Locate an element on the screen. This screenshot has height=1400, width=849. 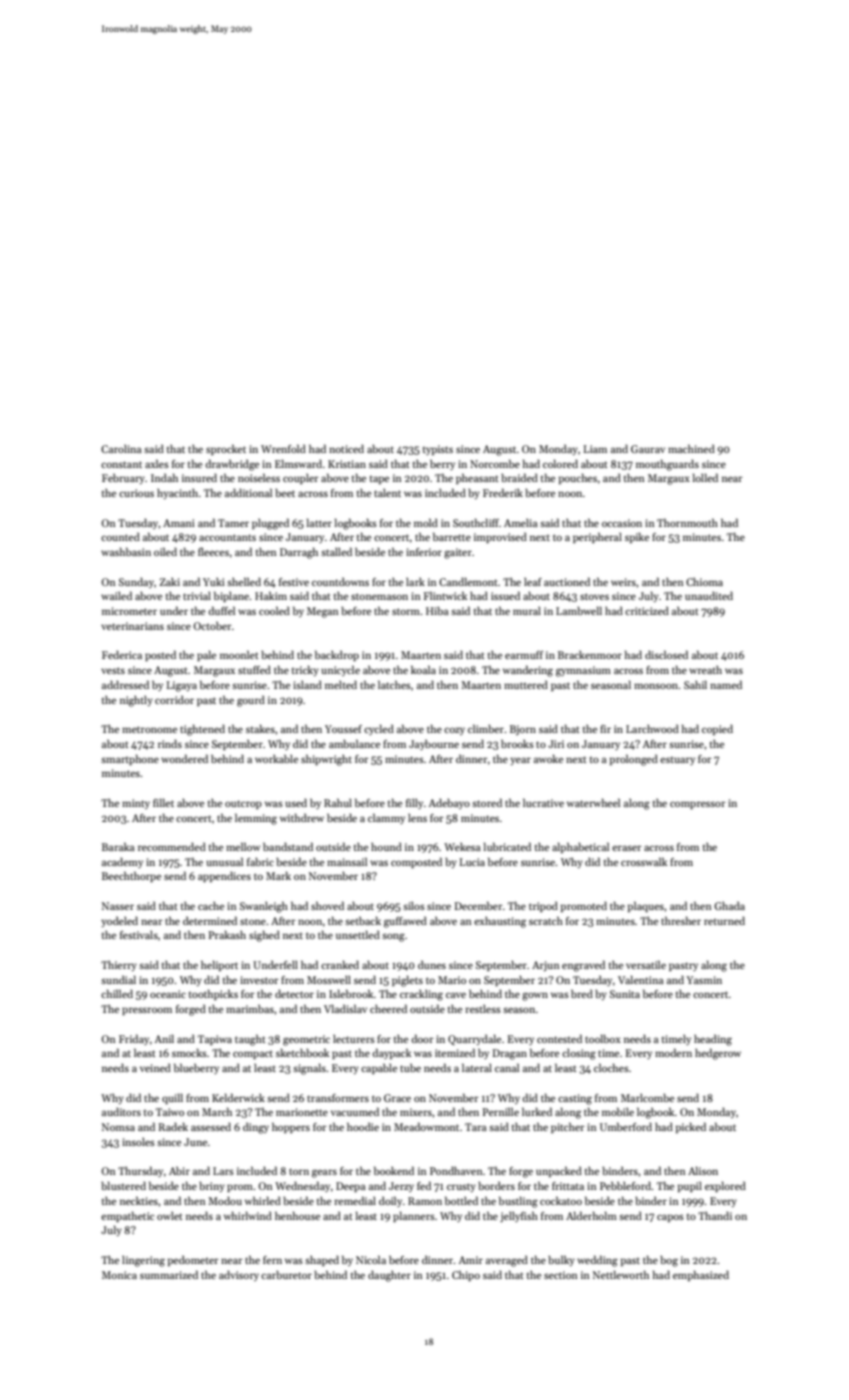
owlet is located at coordinates (170, 1216).
